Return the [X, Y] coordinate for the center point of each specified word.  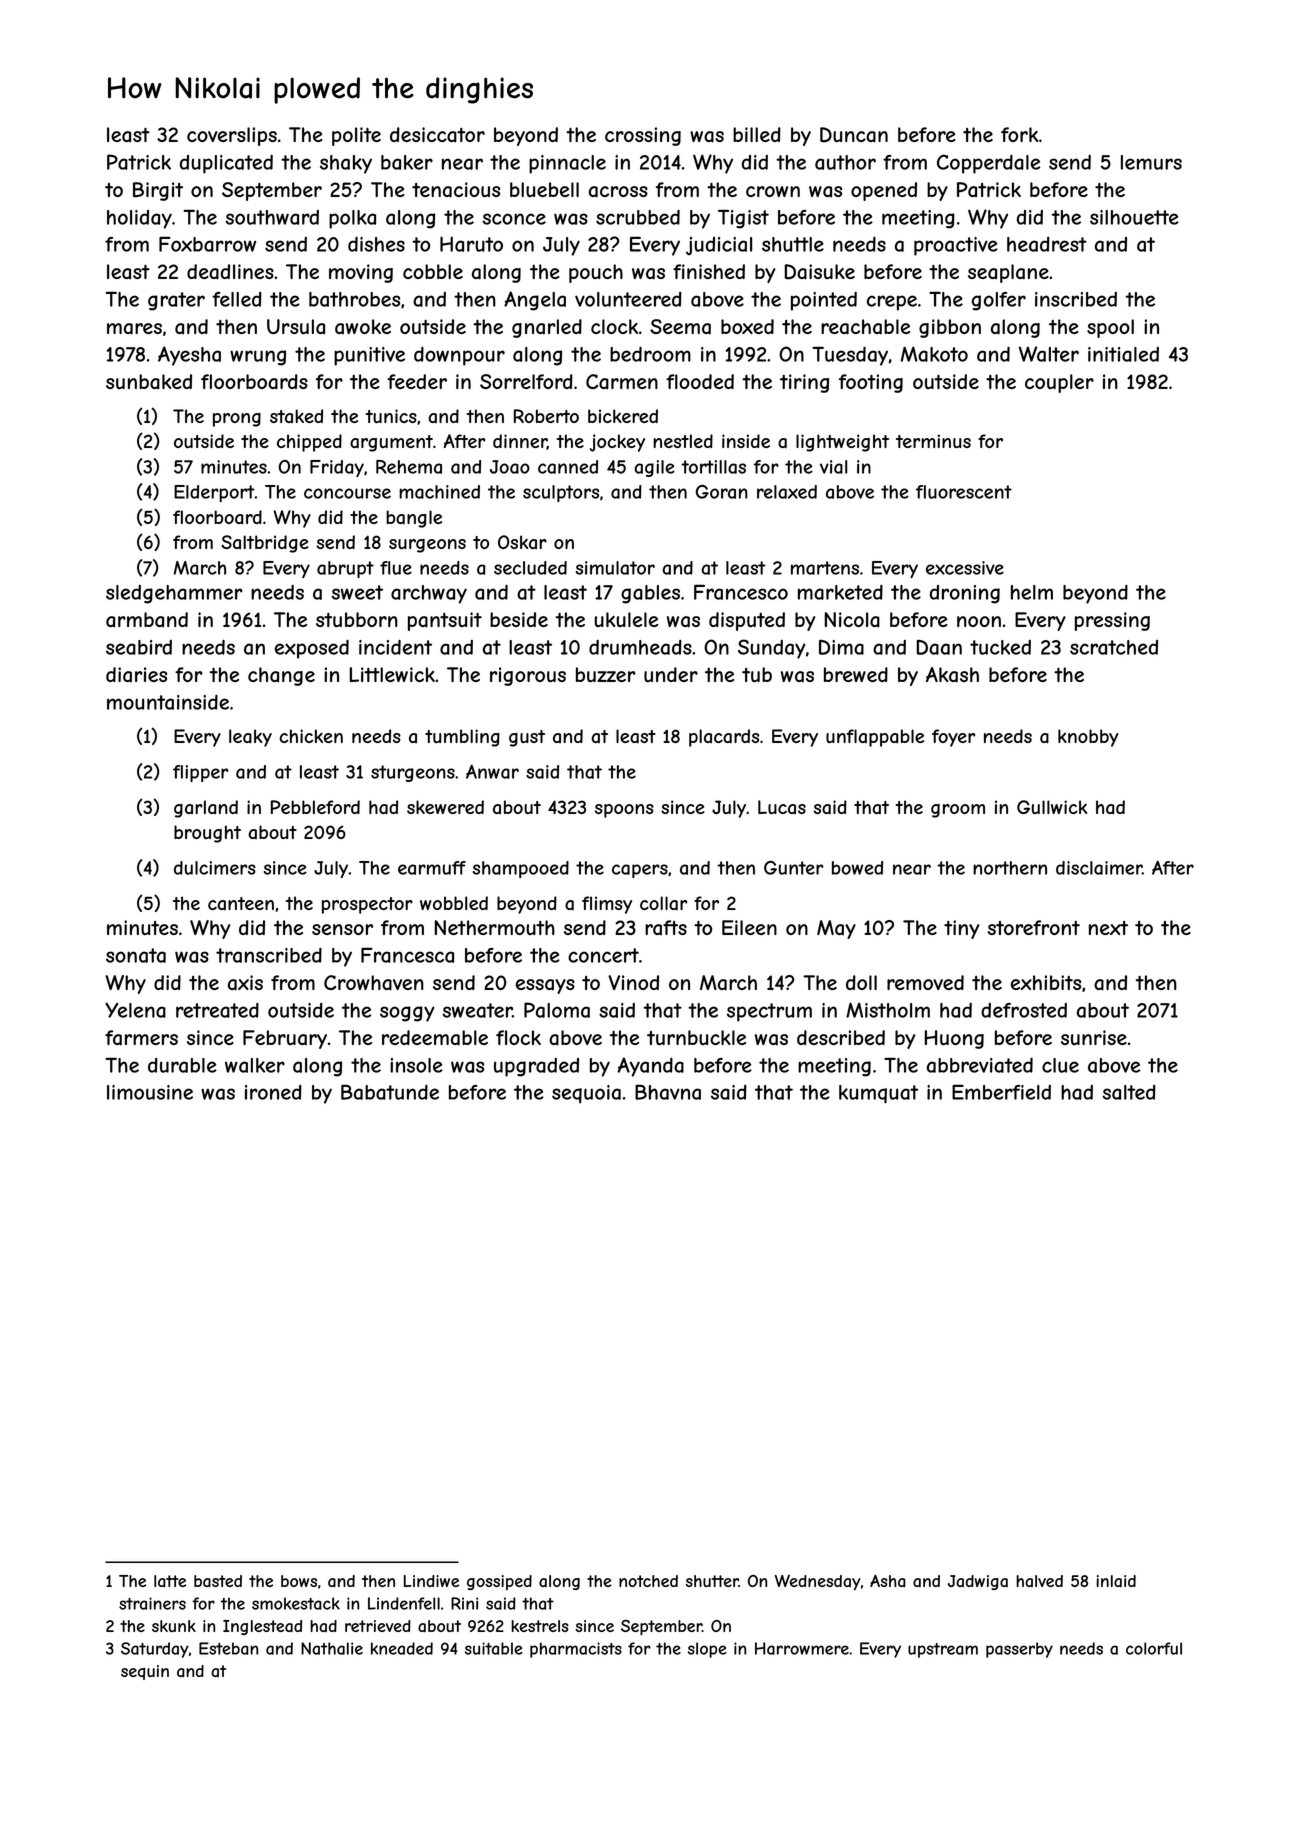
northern [1010, 868]
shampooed [521, 869]
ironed [273, 1092]
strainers [152, 1603]
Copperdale [988, 164]
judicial [719, 246]
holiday [139, 219]
